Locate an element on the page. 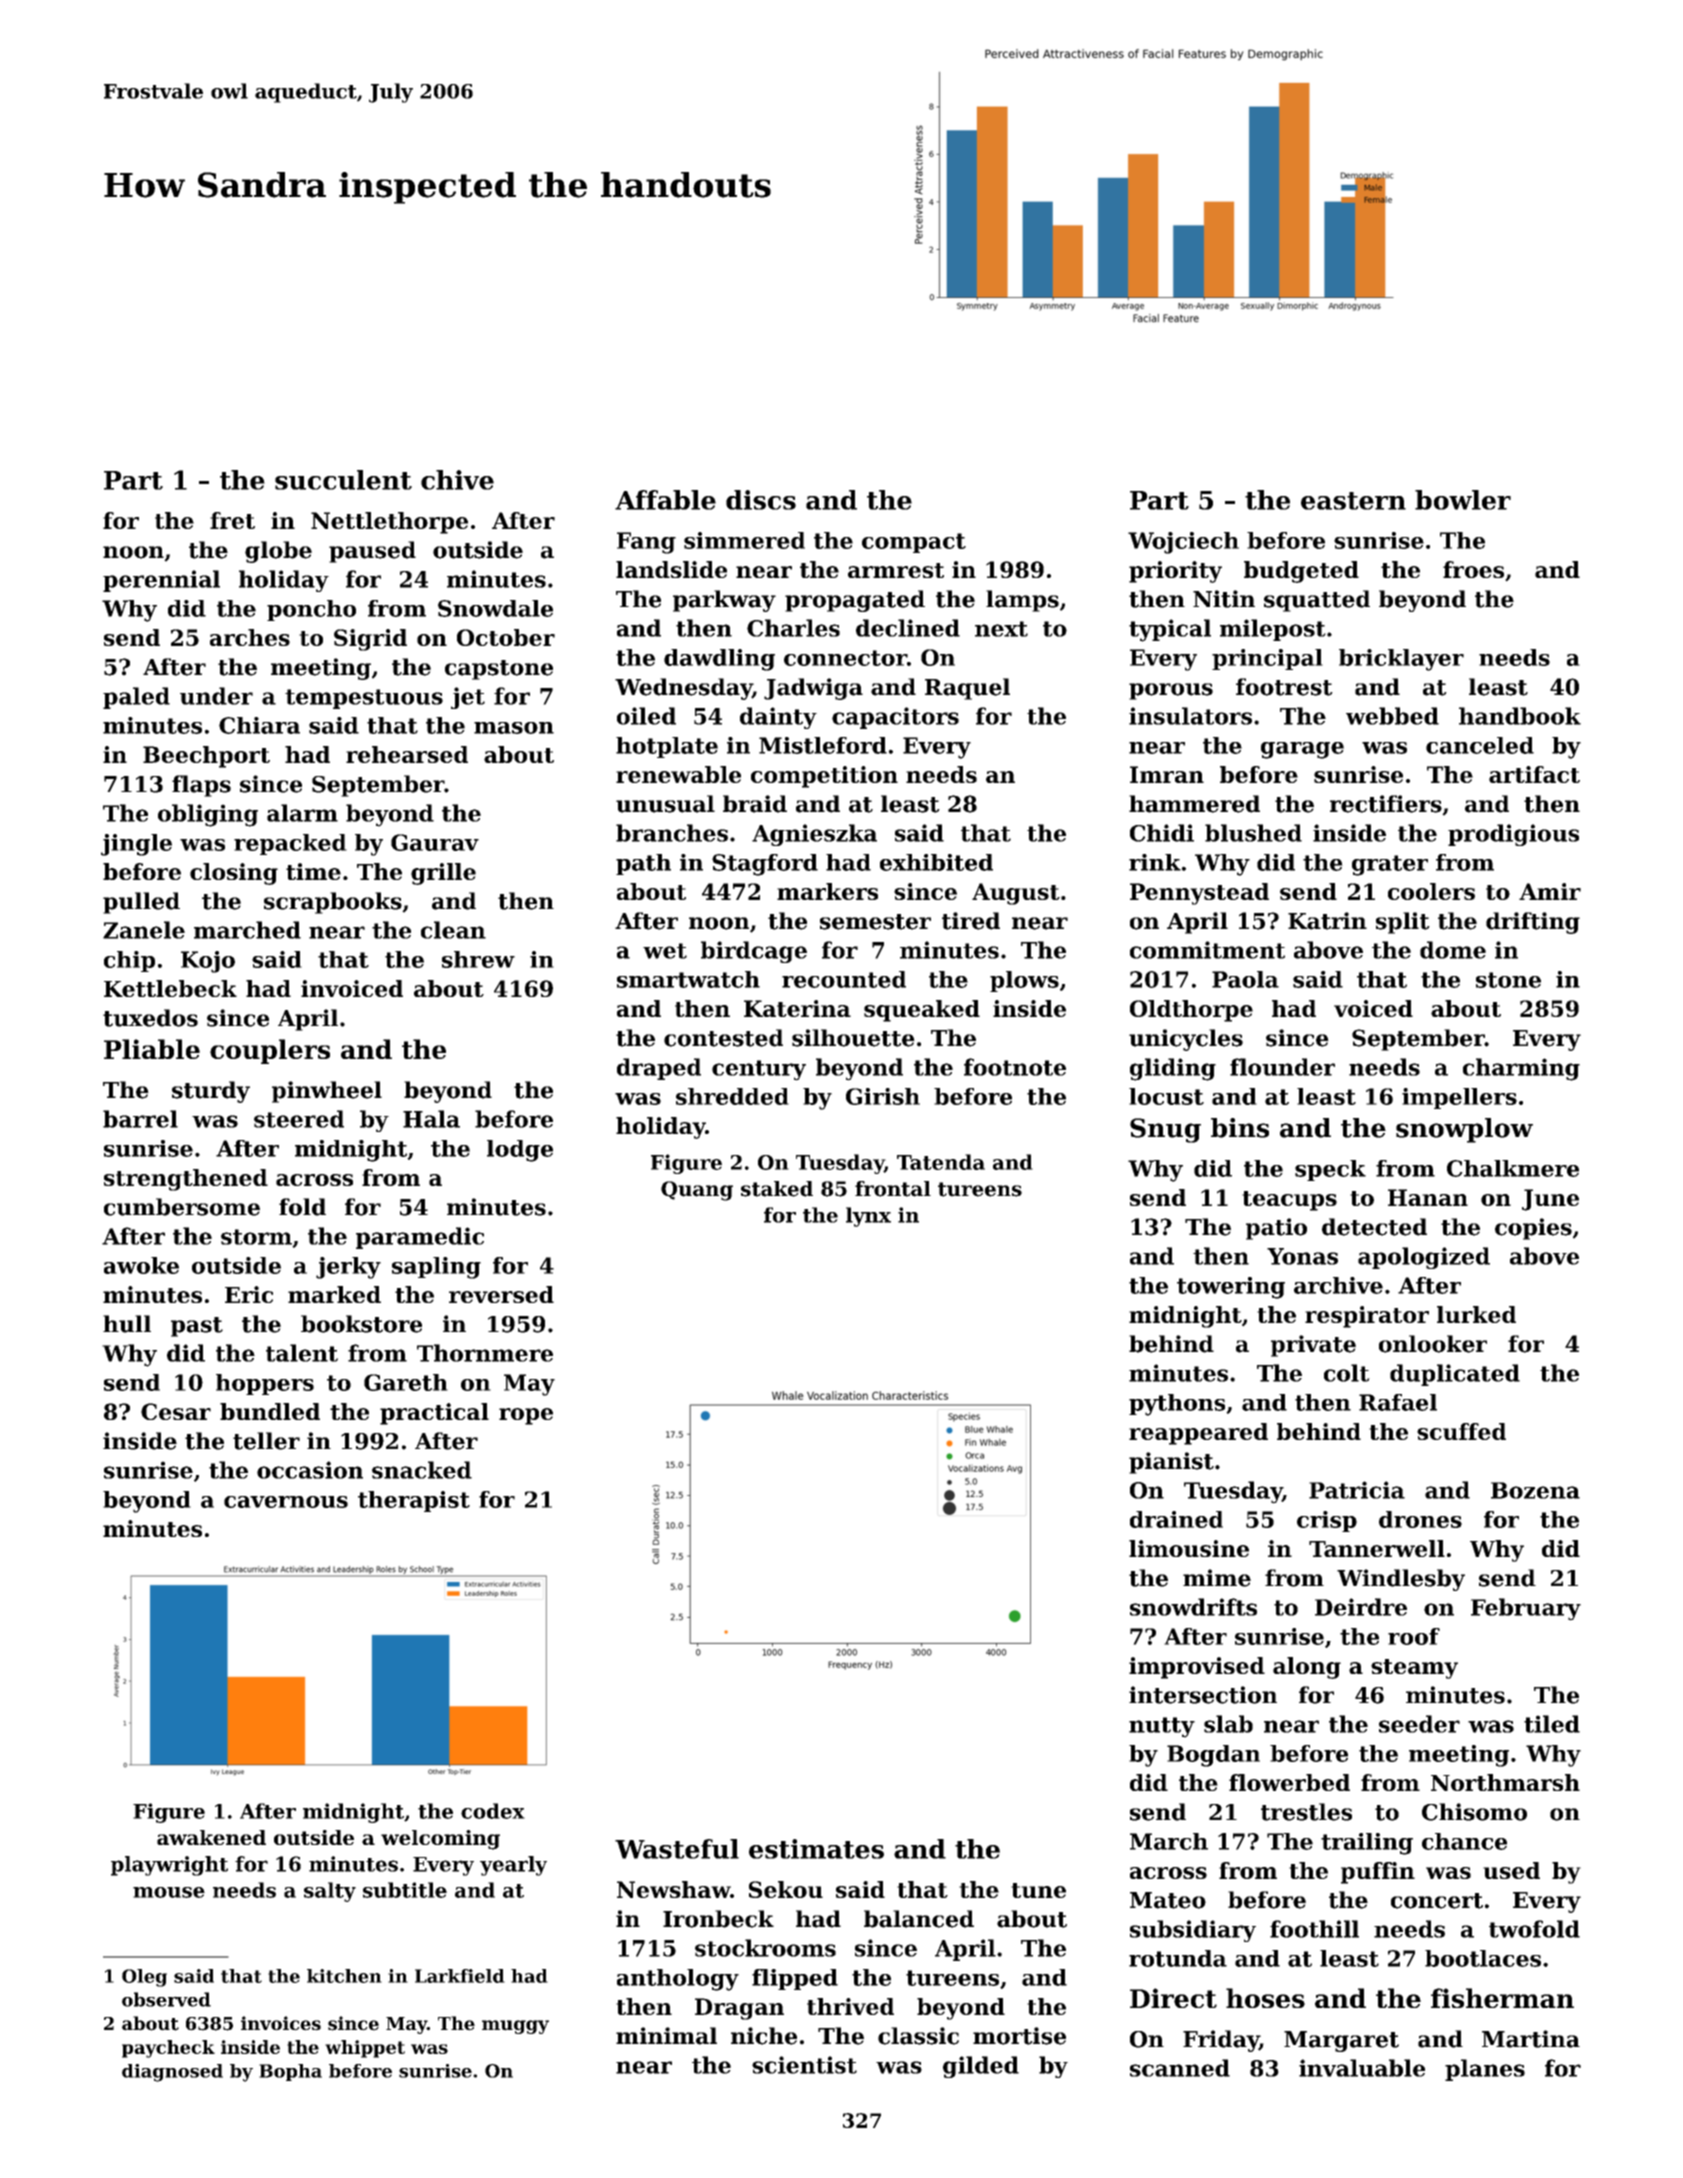 This document has width=1683, height=2178. therapist is located at coordinates (414, 1501).
